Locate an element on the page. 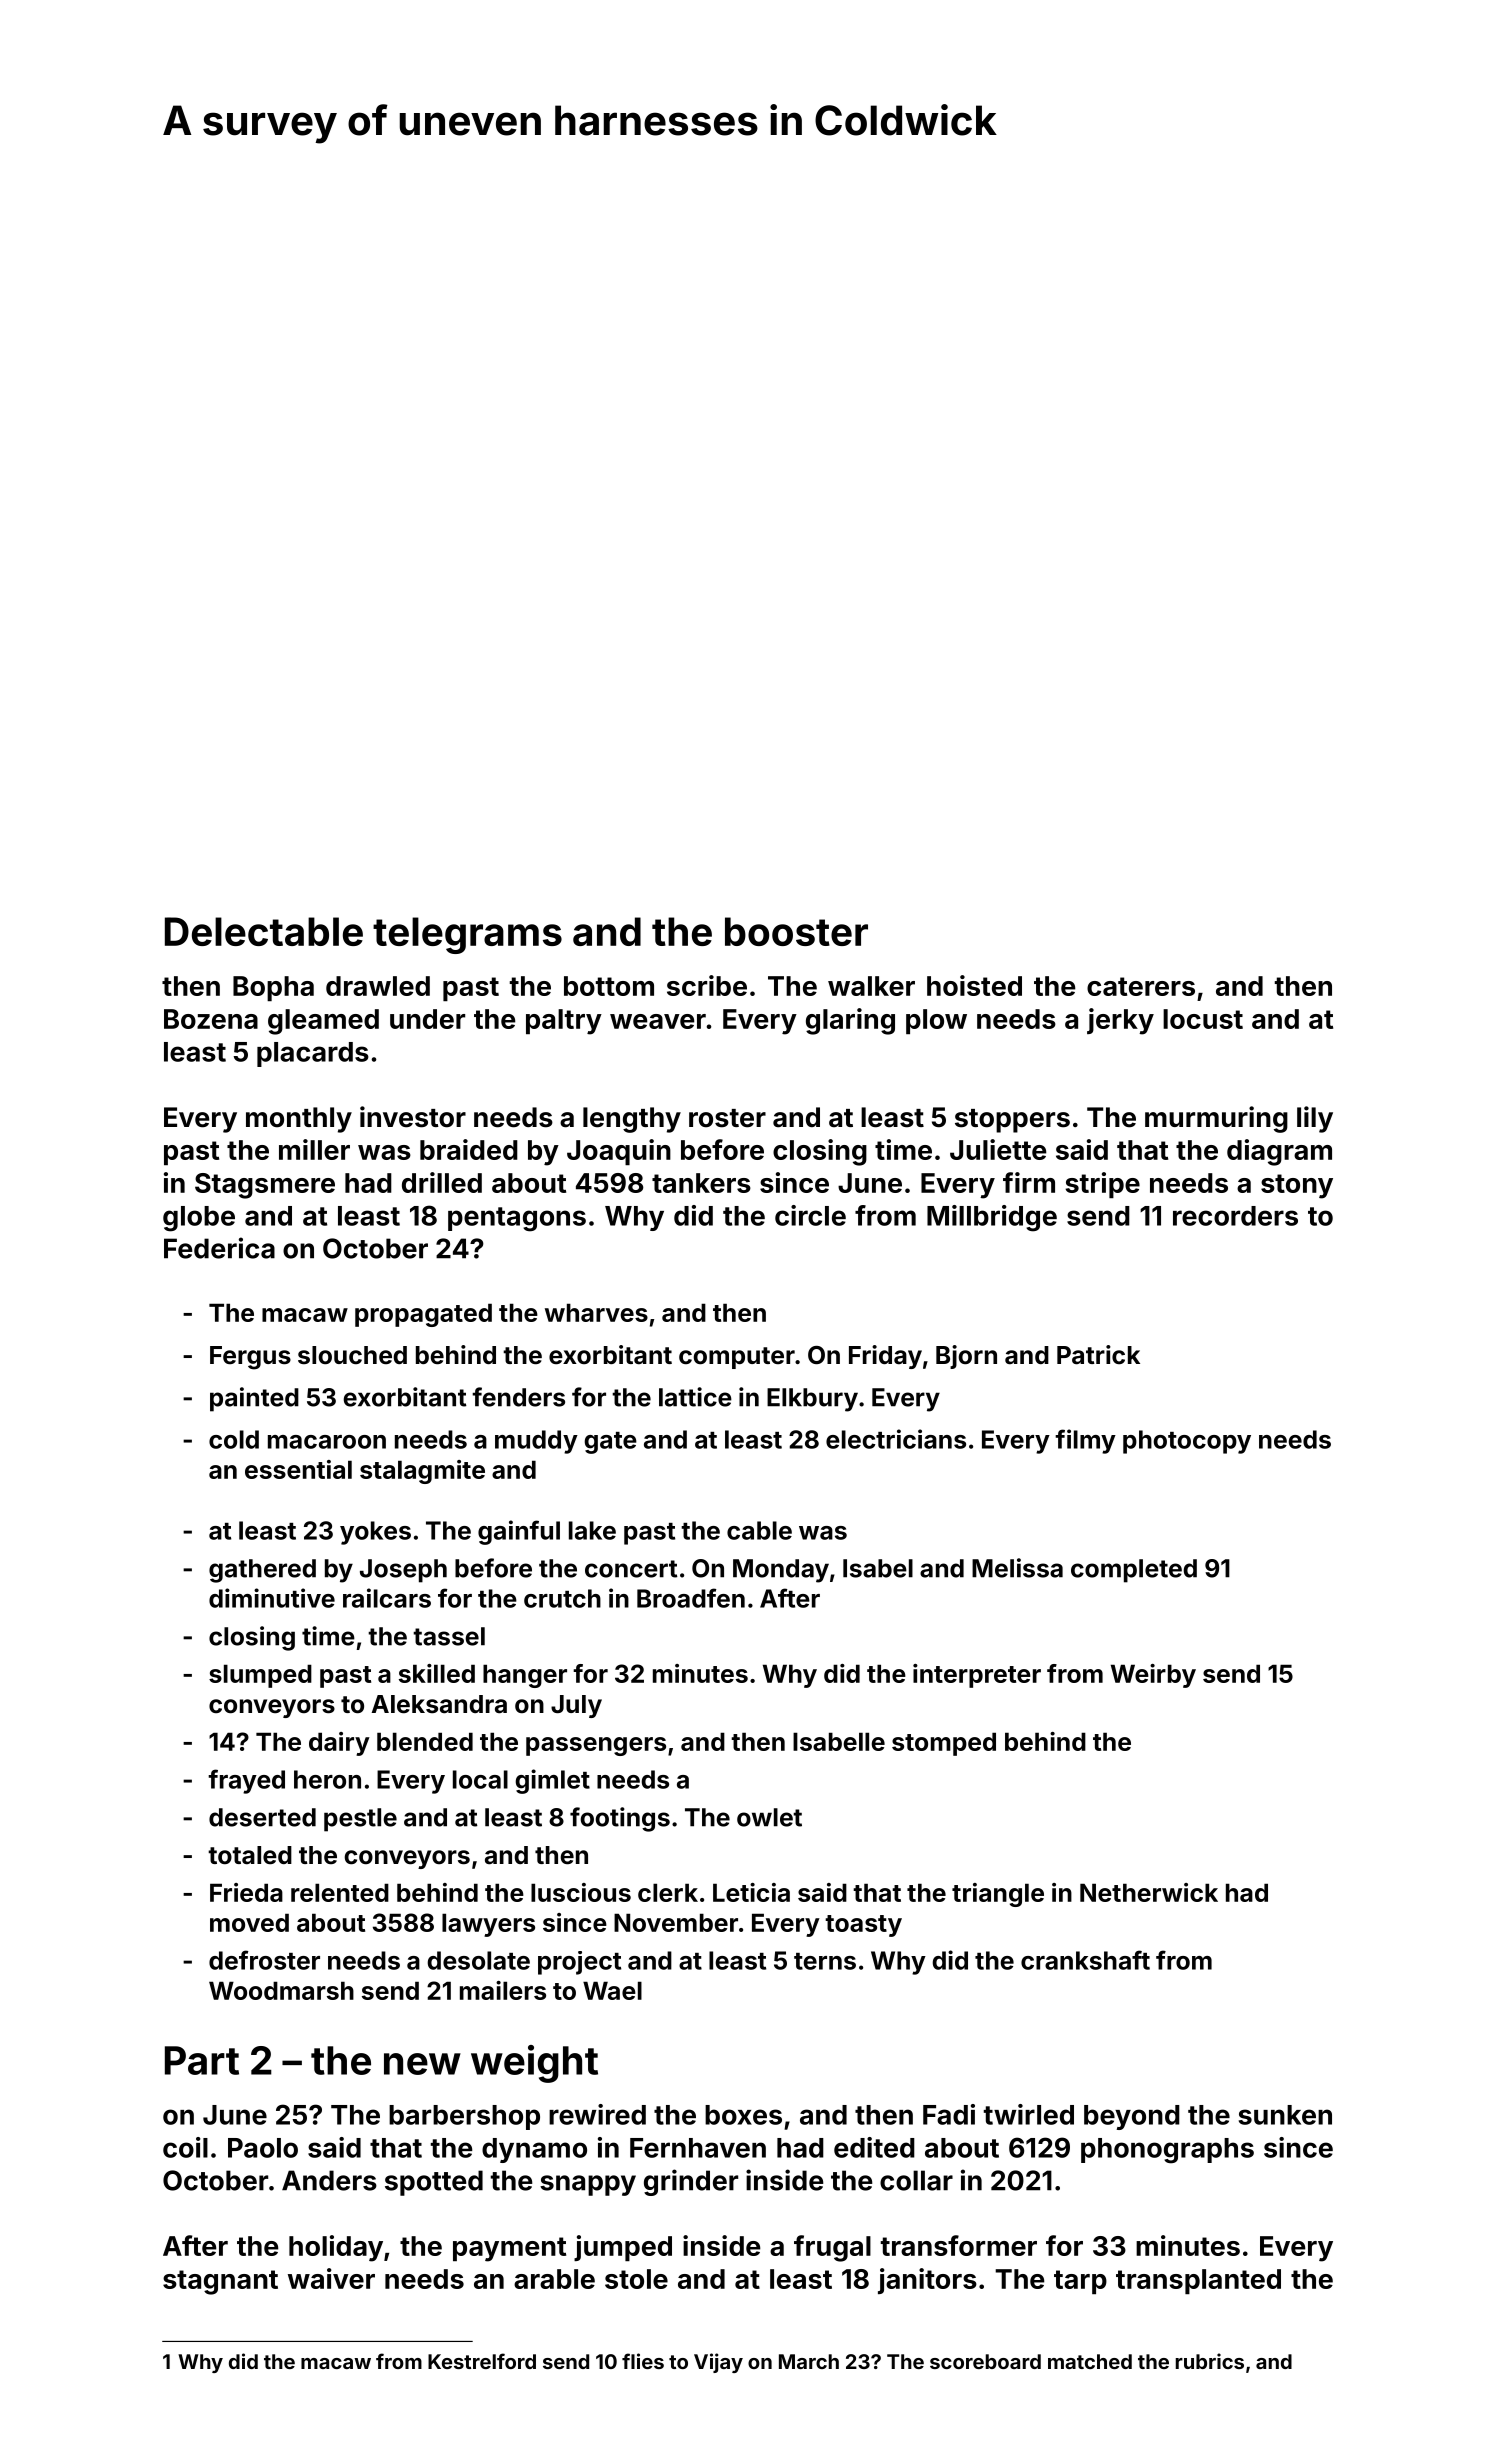  recorders is located at coordinates (1235, 1216).
